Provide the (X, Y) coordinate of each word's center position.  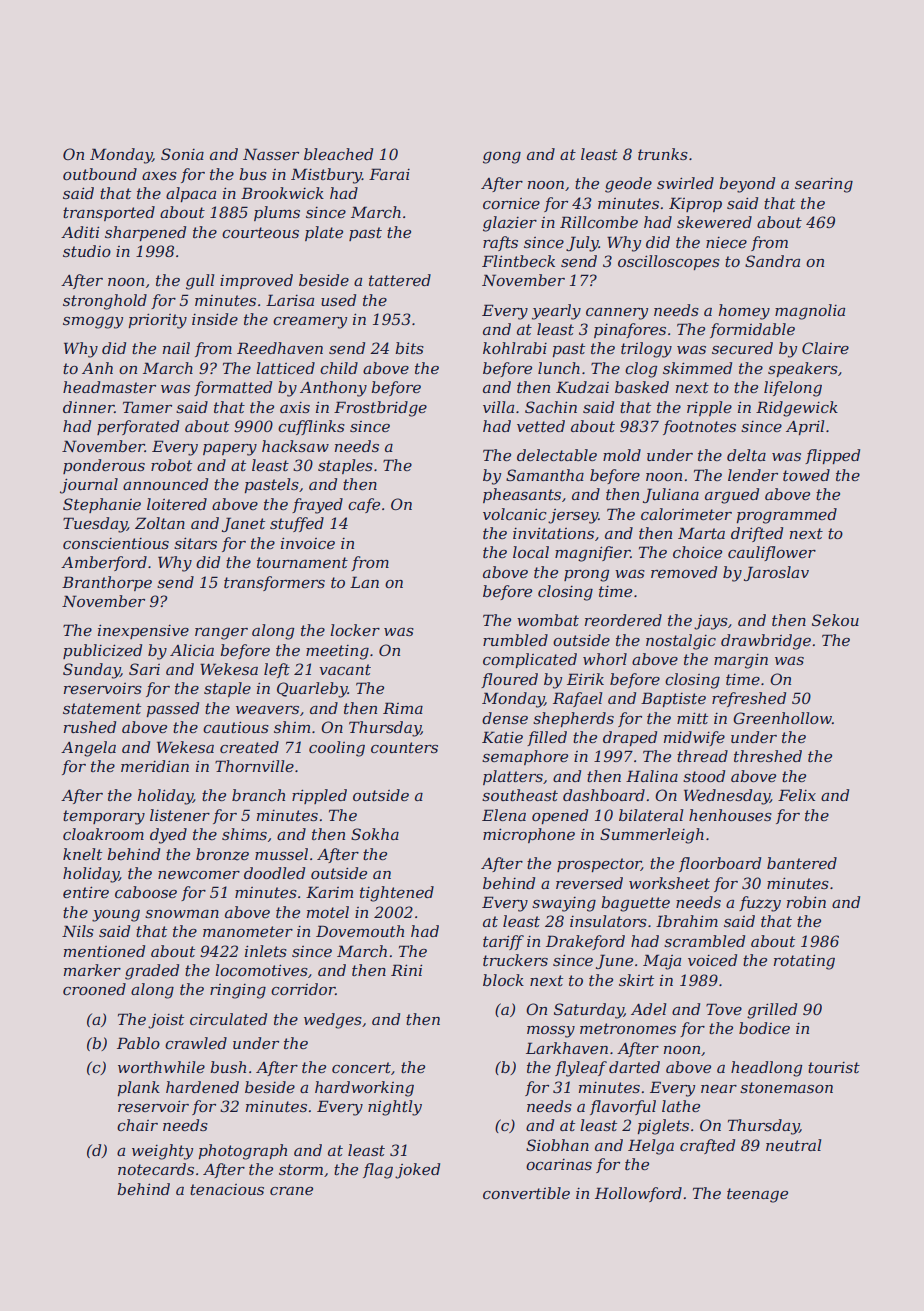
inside (215, 319)
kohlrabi (515, 348)
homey (744, 312)
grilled (772, 1011)
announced (165, 484)
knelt (82, 854)
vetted (541, 426)
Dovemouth (360, 931)
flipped (832, 456)
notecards (156, 1169)
